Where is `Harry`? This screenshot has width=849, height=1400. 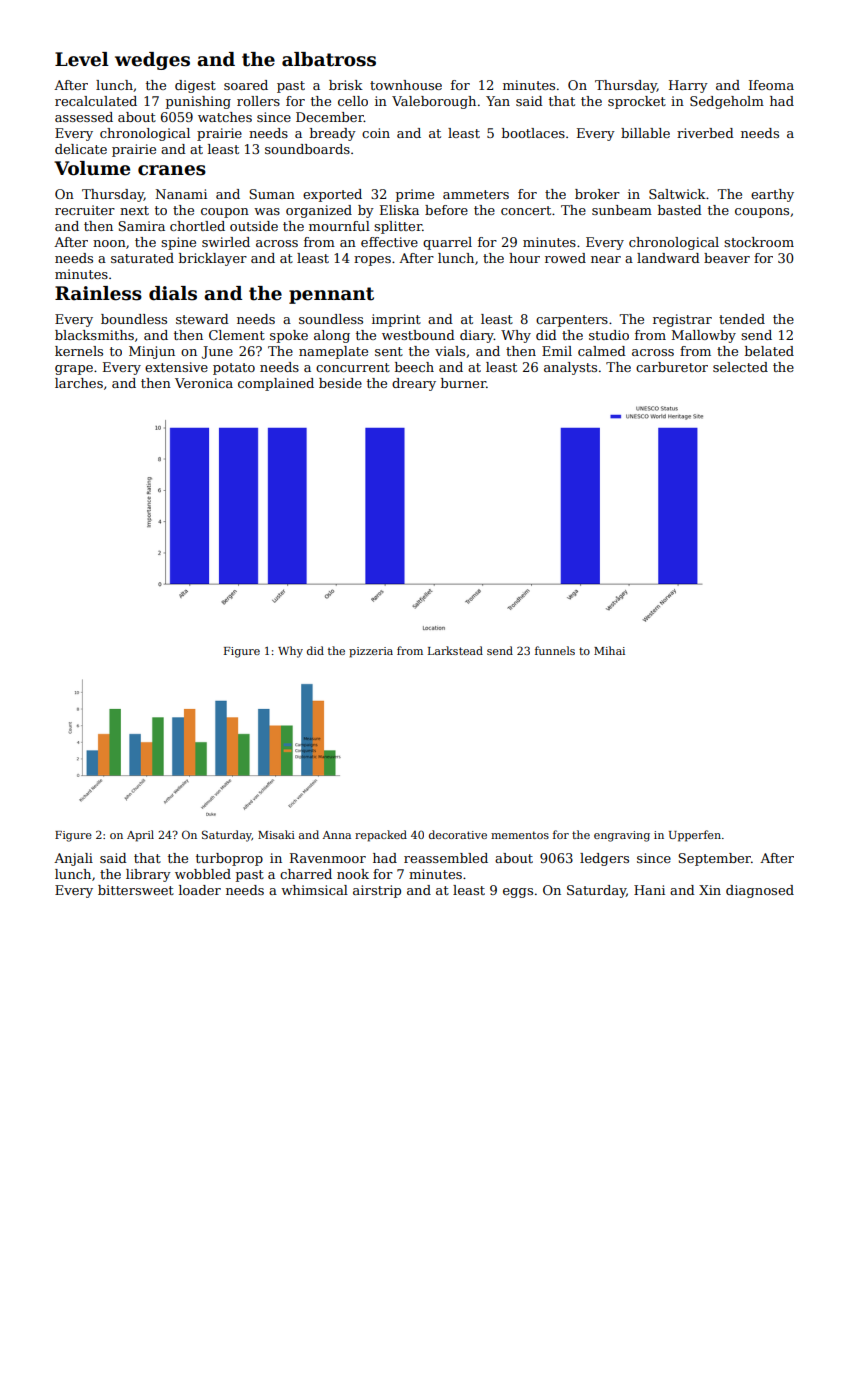 Harry is located at coordinates (688, 86).
